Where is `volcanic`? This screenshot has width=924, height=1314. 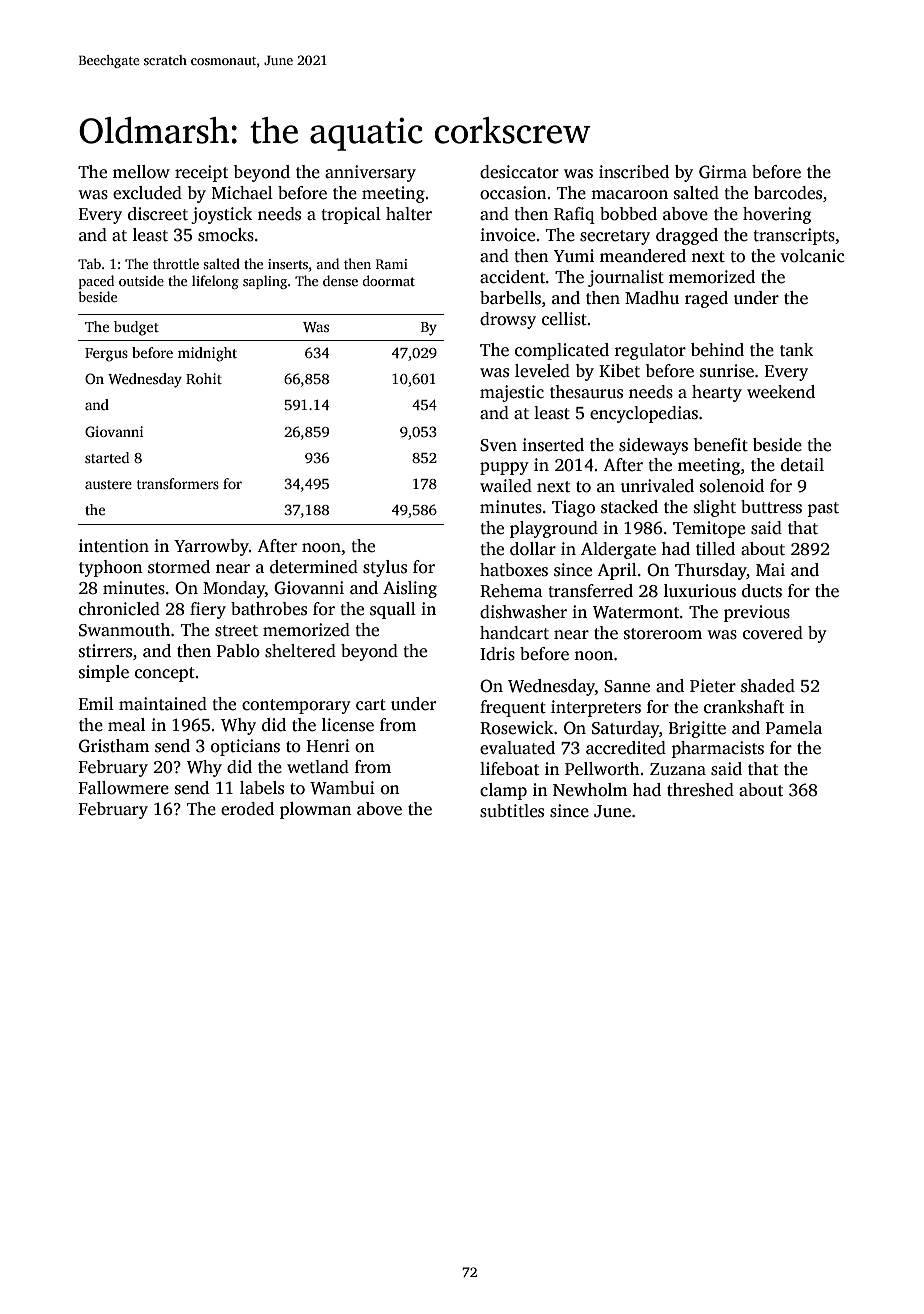 volcanic is located at coordinates (812, 256).
